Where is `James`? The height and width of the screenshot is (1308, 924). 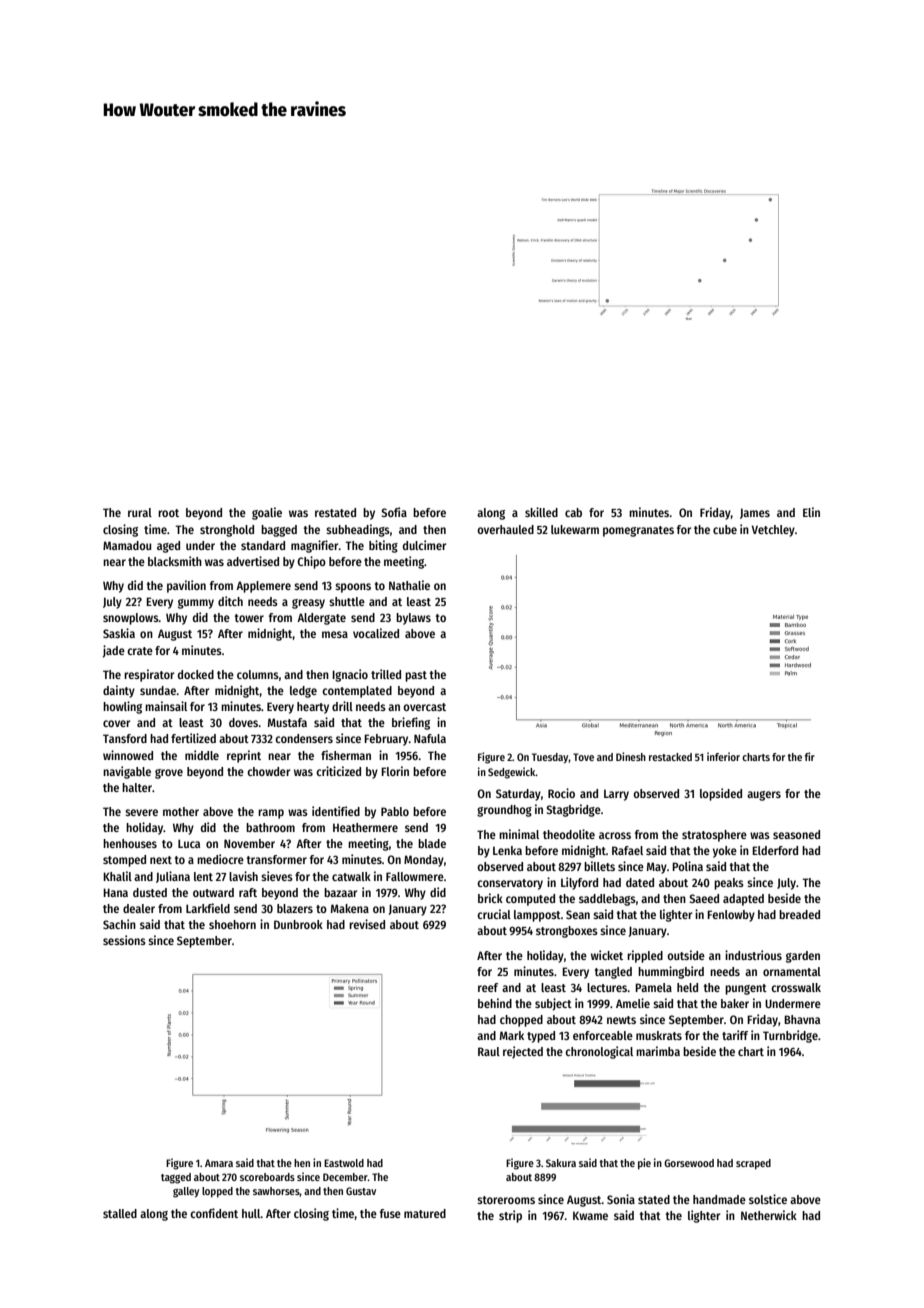
James is located at coordinates (755, 513).
